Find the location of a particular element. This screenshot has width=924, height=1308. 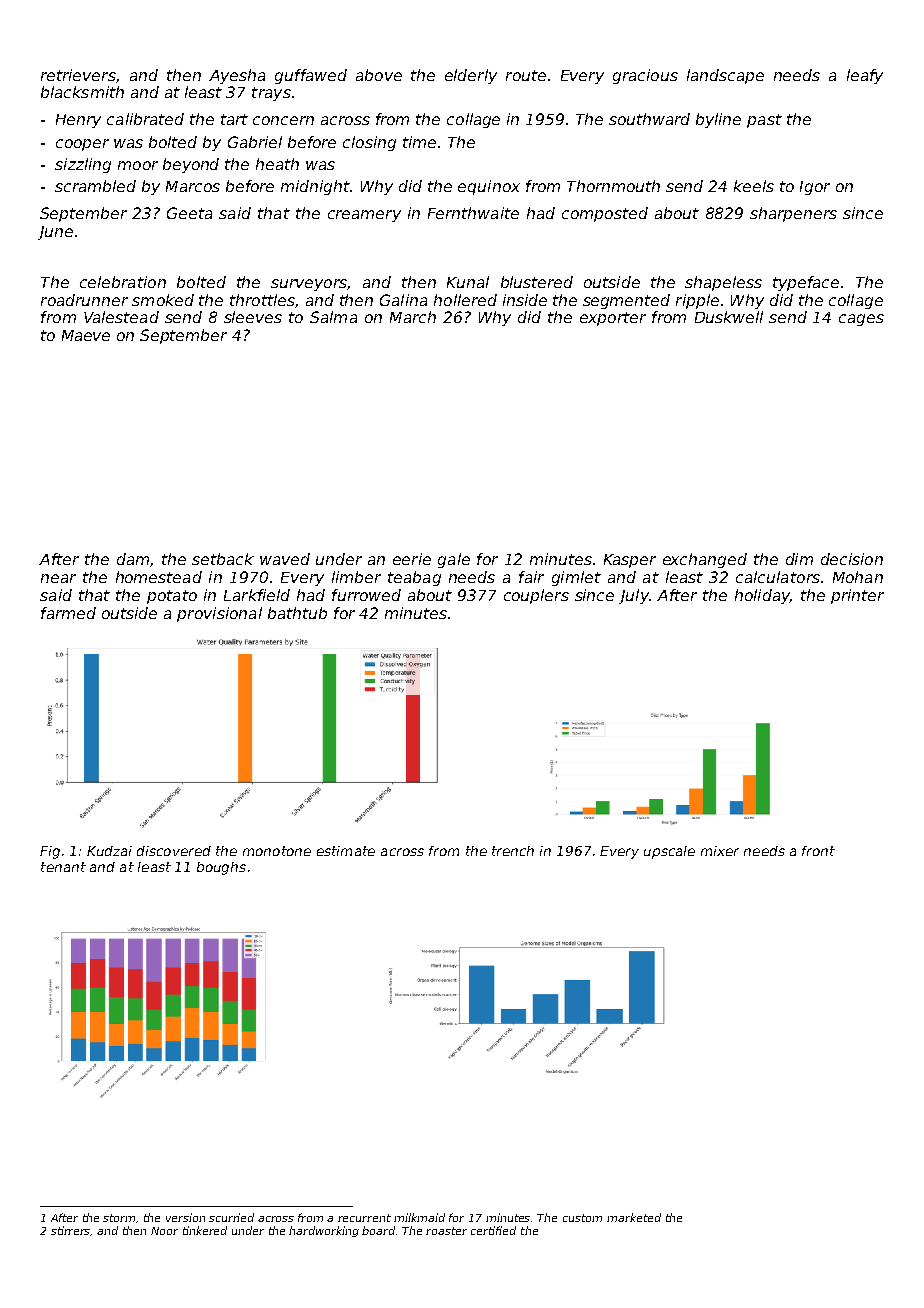

Valestead is located at coordinates (121, 317).
